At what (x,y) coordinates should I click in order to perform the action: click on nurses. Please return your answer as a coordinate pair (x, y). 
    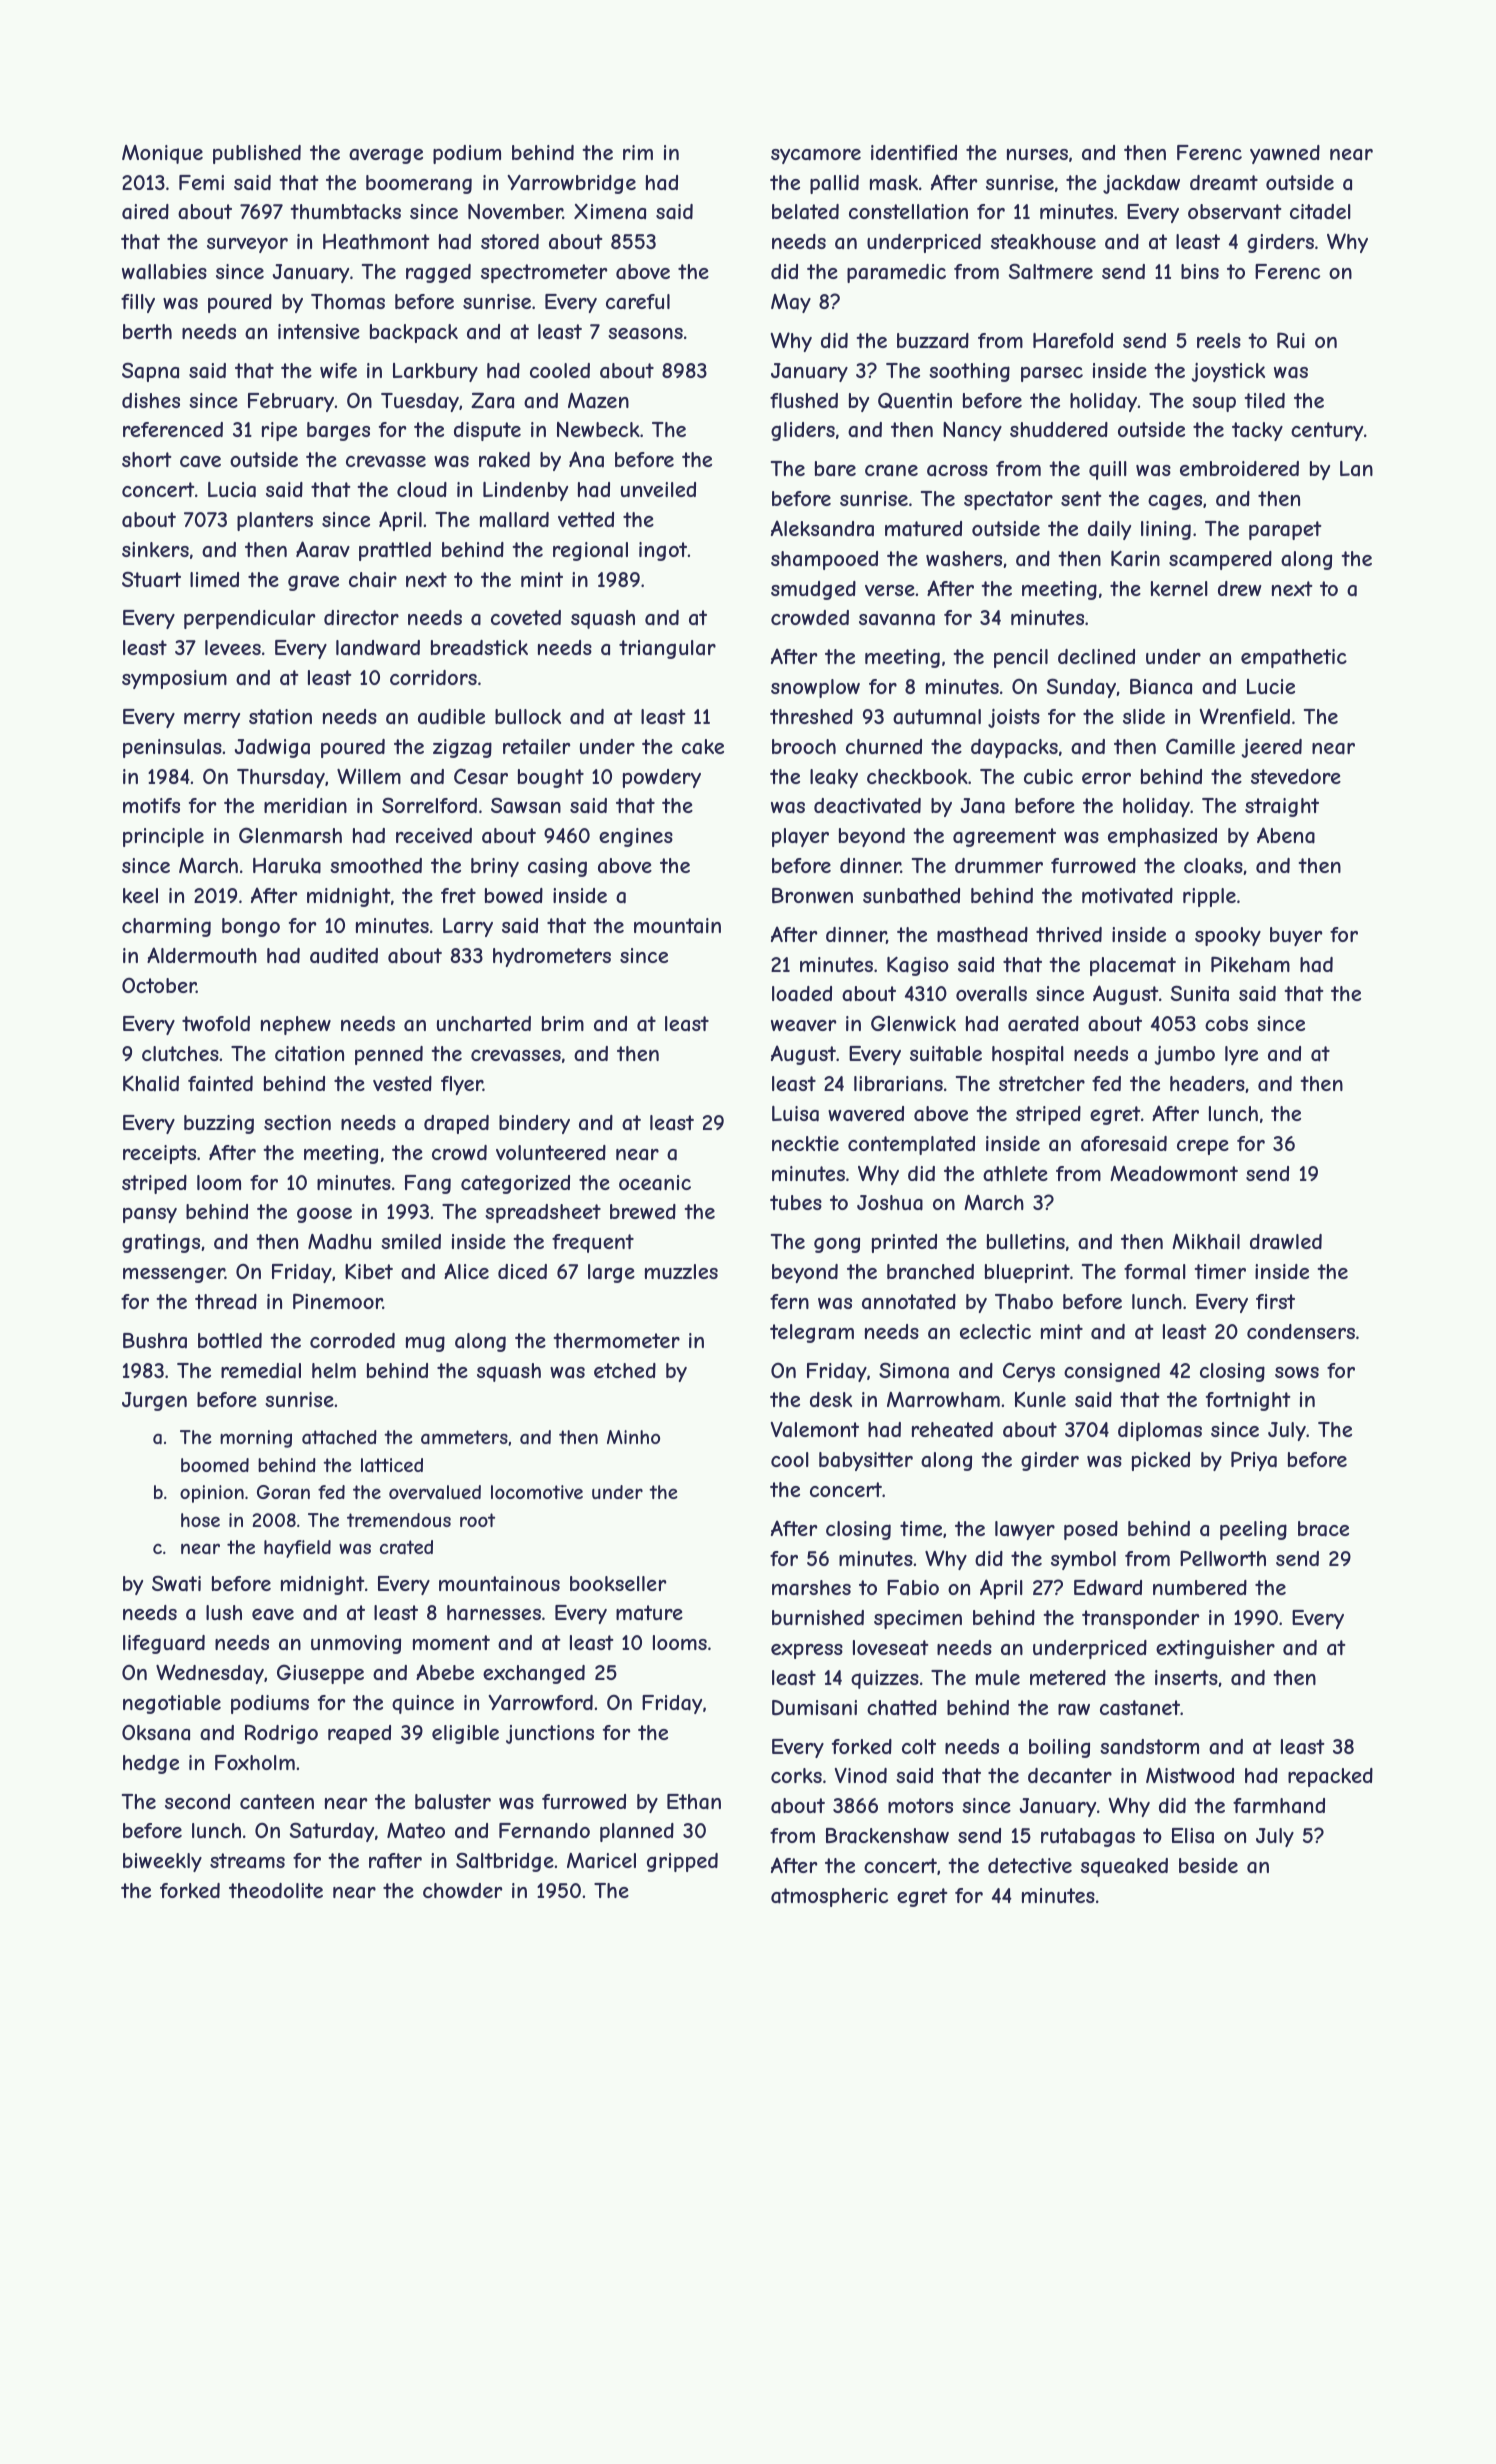
    Looking at the image, I should click on (1037, 154).
